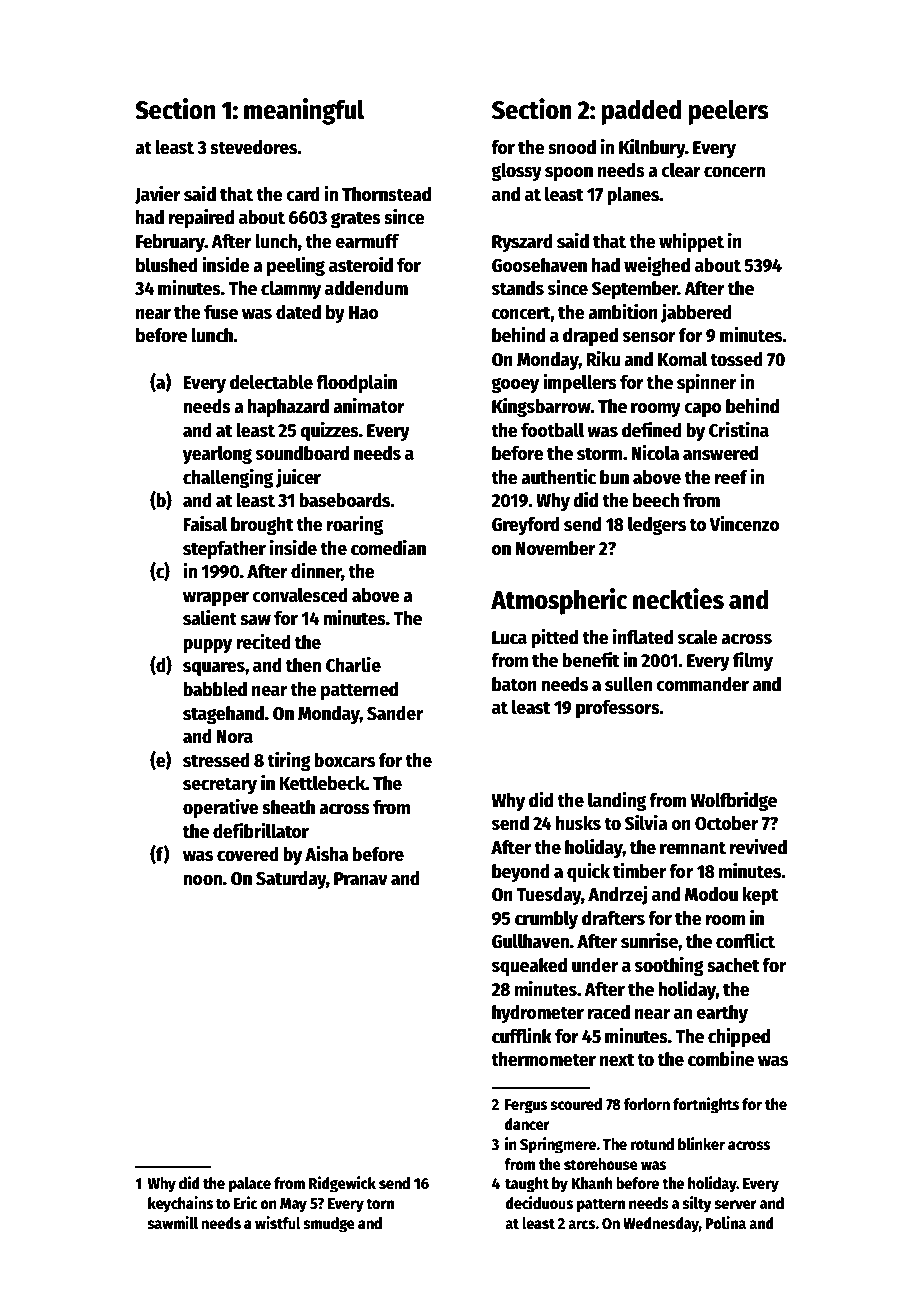  What do you see at coordinates (655, 453) in the screenshot?
I see `Nicola` at bounding box center [655, 453].
